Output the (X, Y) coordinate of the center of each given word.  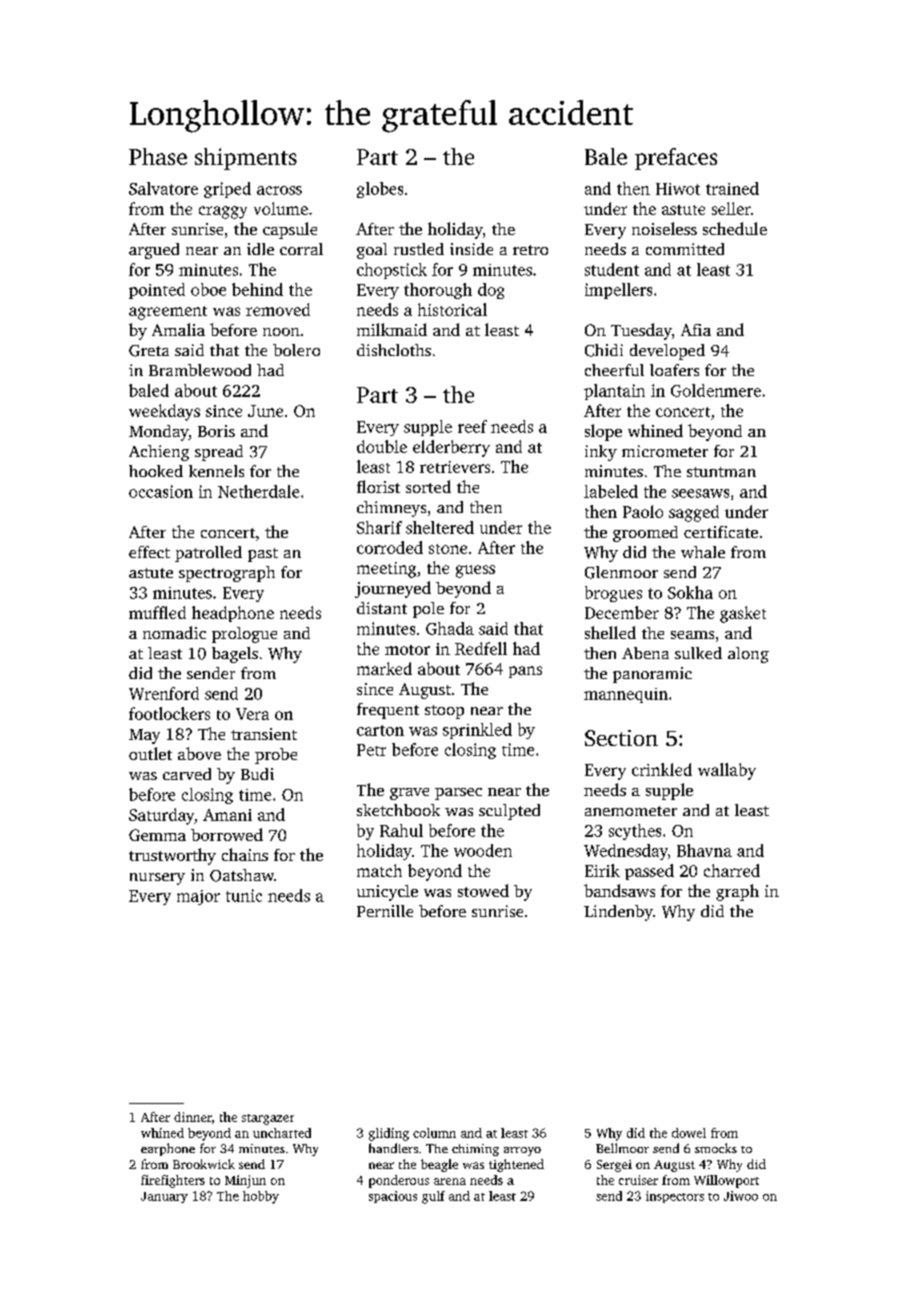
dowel (689, 1133)
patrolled (208, 554)
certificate (721, 532)
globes (380, 190)
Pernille (385, 911)
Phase (158, 156)
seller (731, 208)
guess (475, 571)
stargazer (268, 1119)
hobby (261, 1197)
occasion (161, 491)
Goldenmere (716, 390)
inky (601, 453)
